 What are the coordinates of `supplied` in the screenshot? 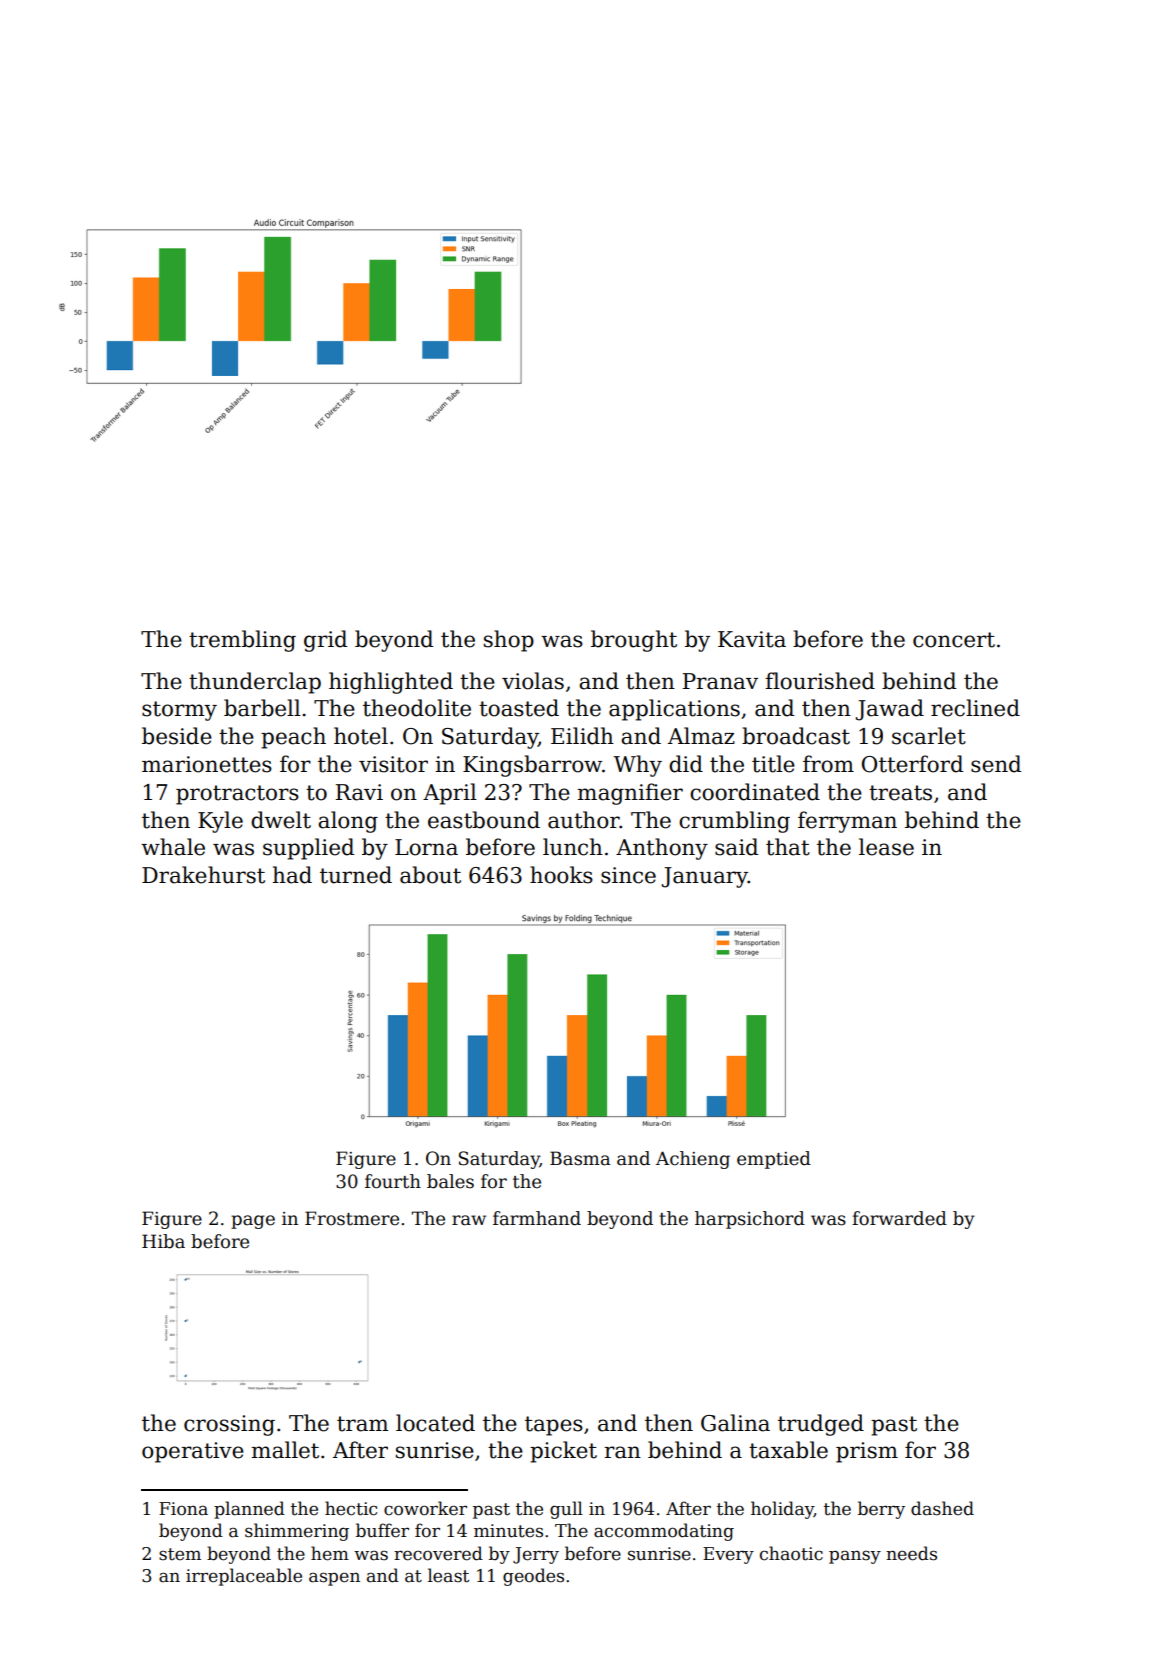 It's located at (308, 849).
